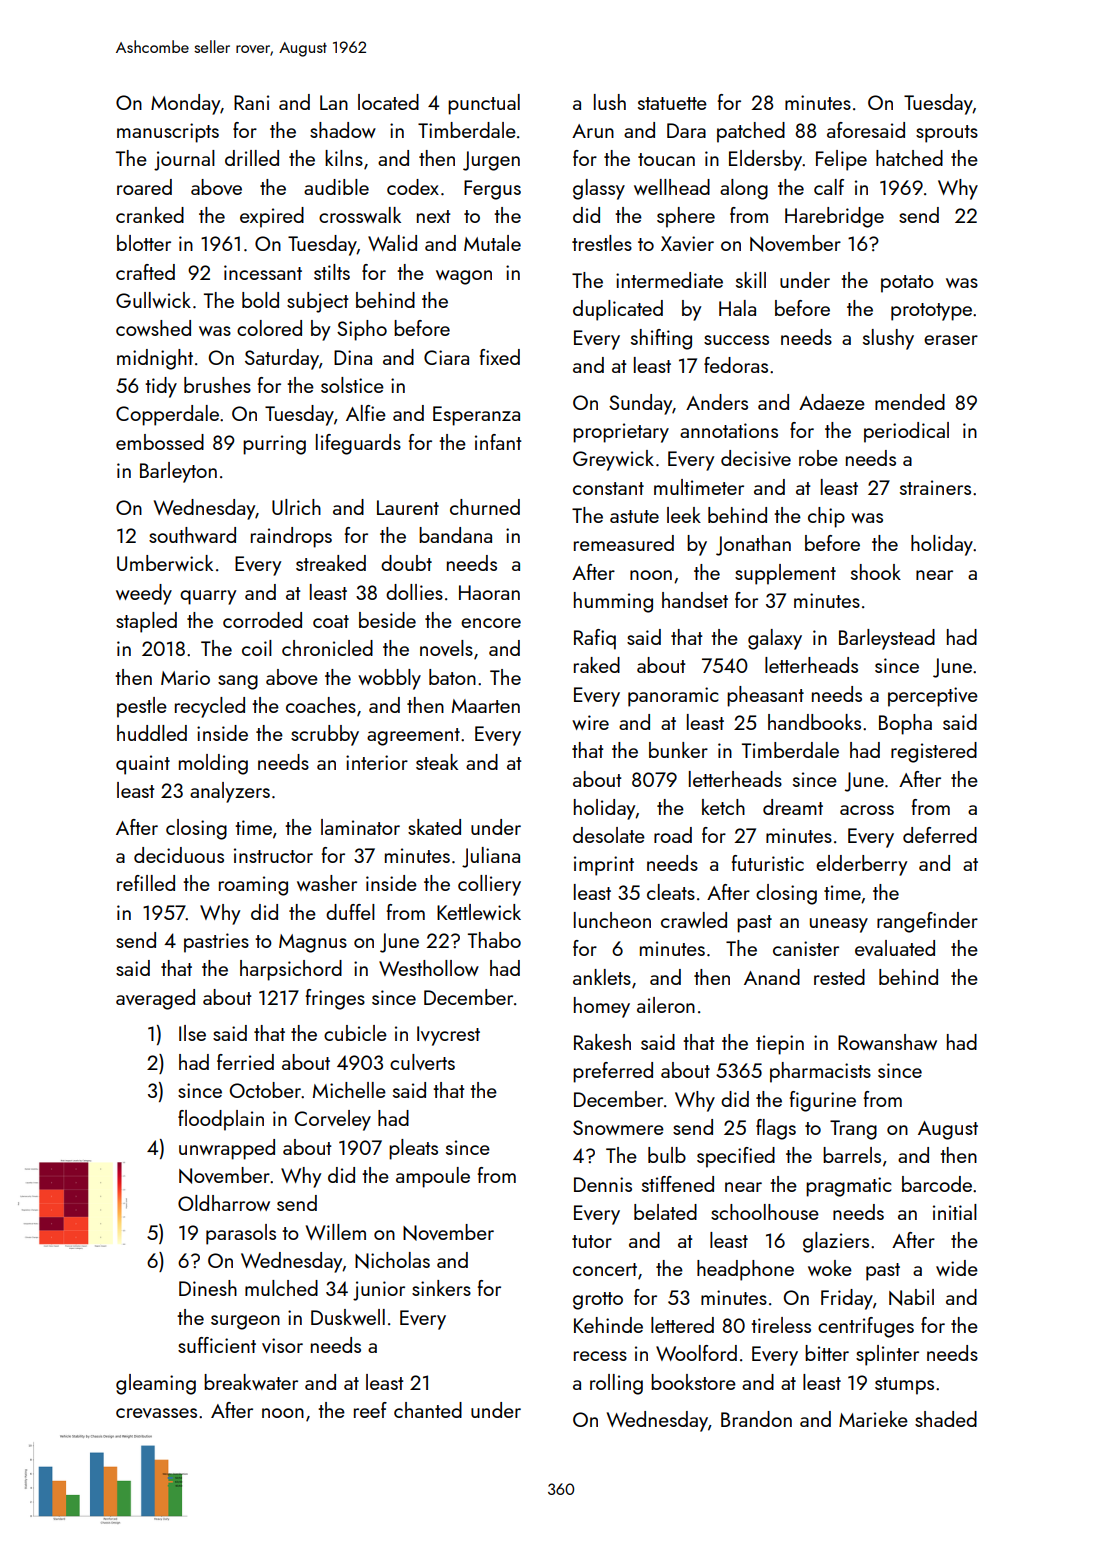  I want to click on breakwater, so click(251, 1382).
